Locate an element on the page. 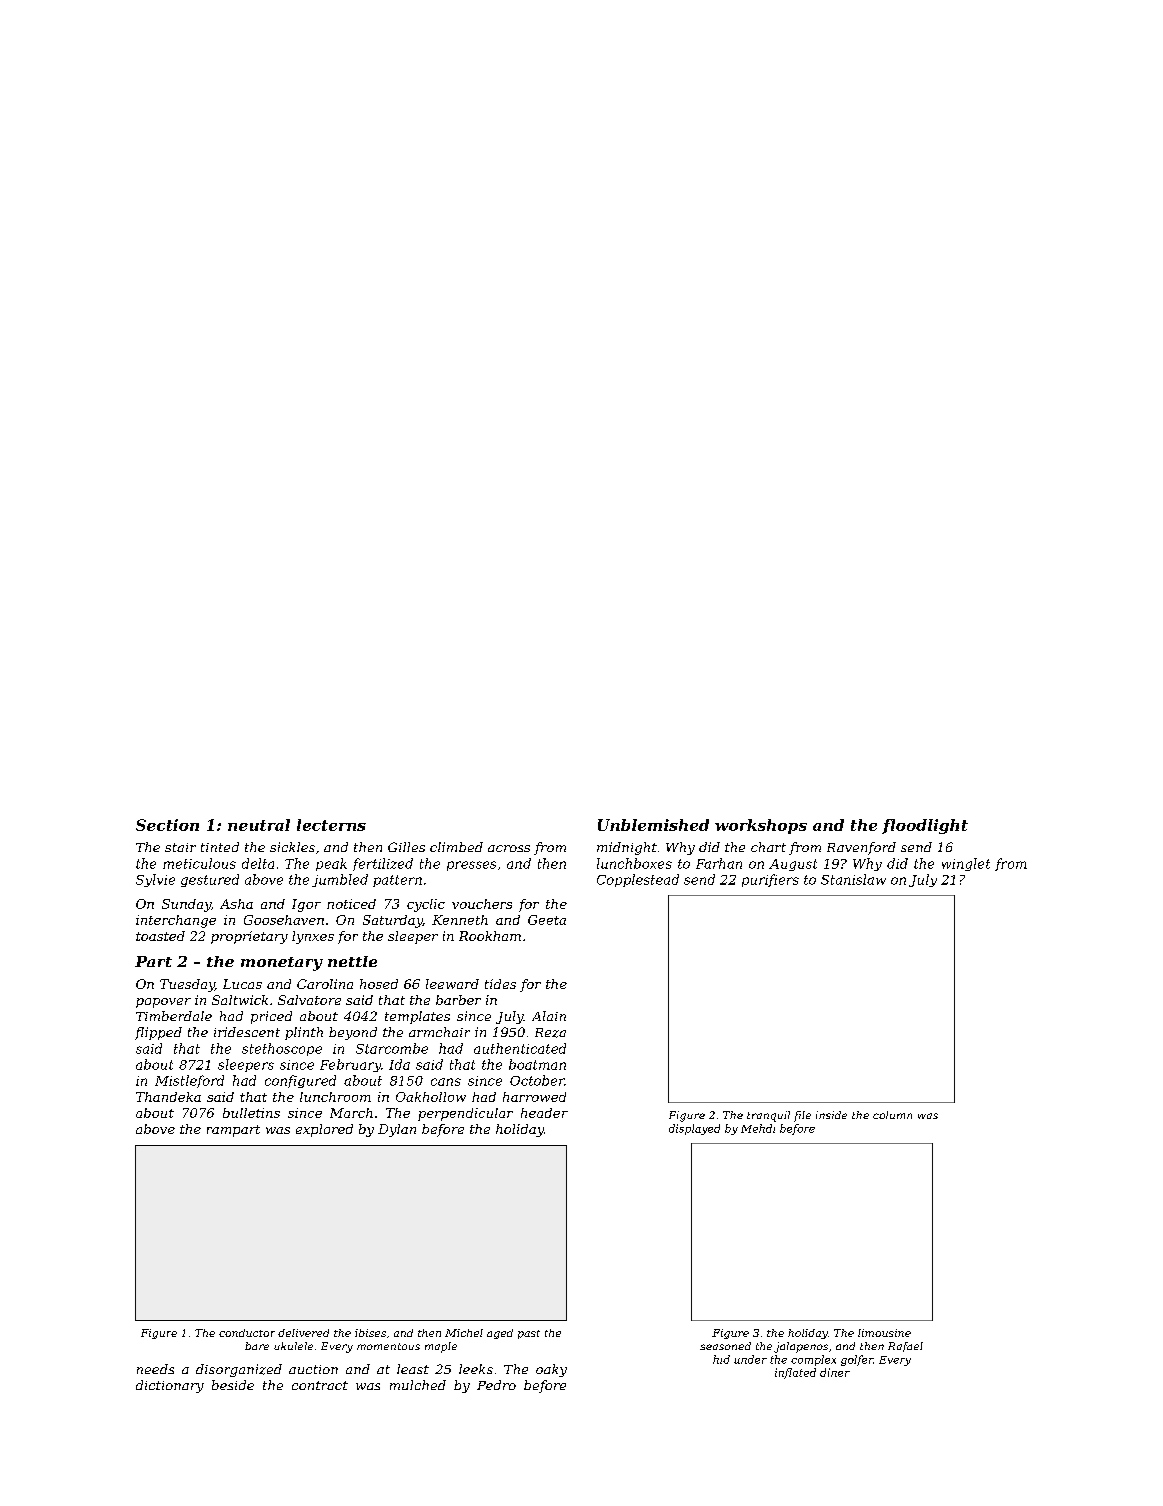 This page has height=1506, width=1163. past is located at coordinates (529, 1334).
